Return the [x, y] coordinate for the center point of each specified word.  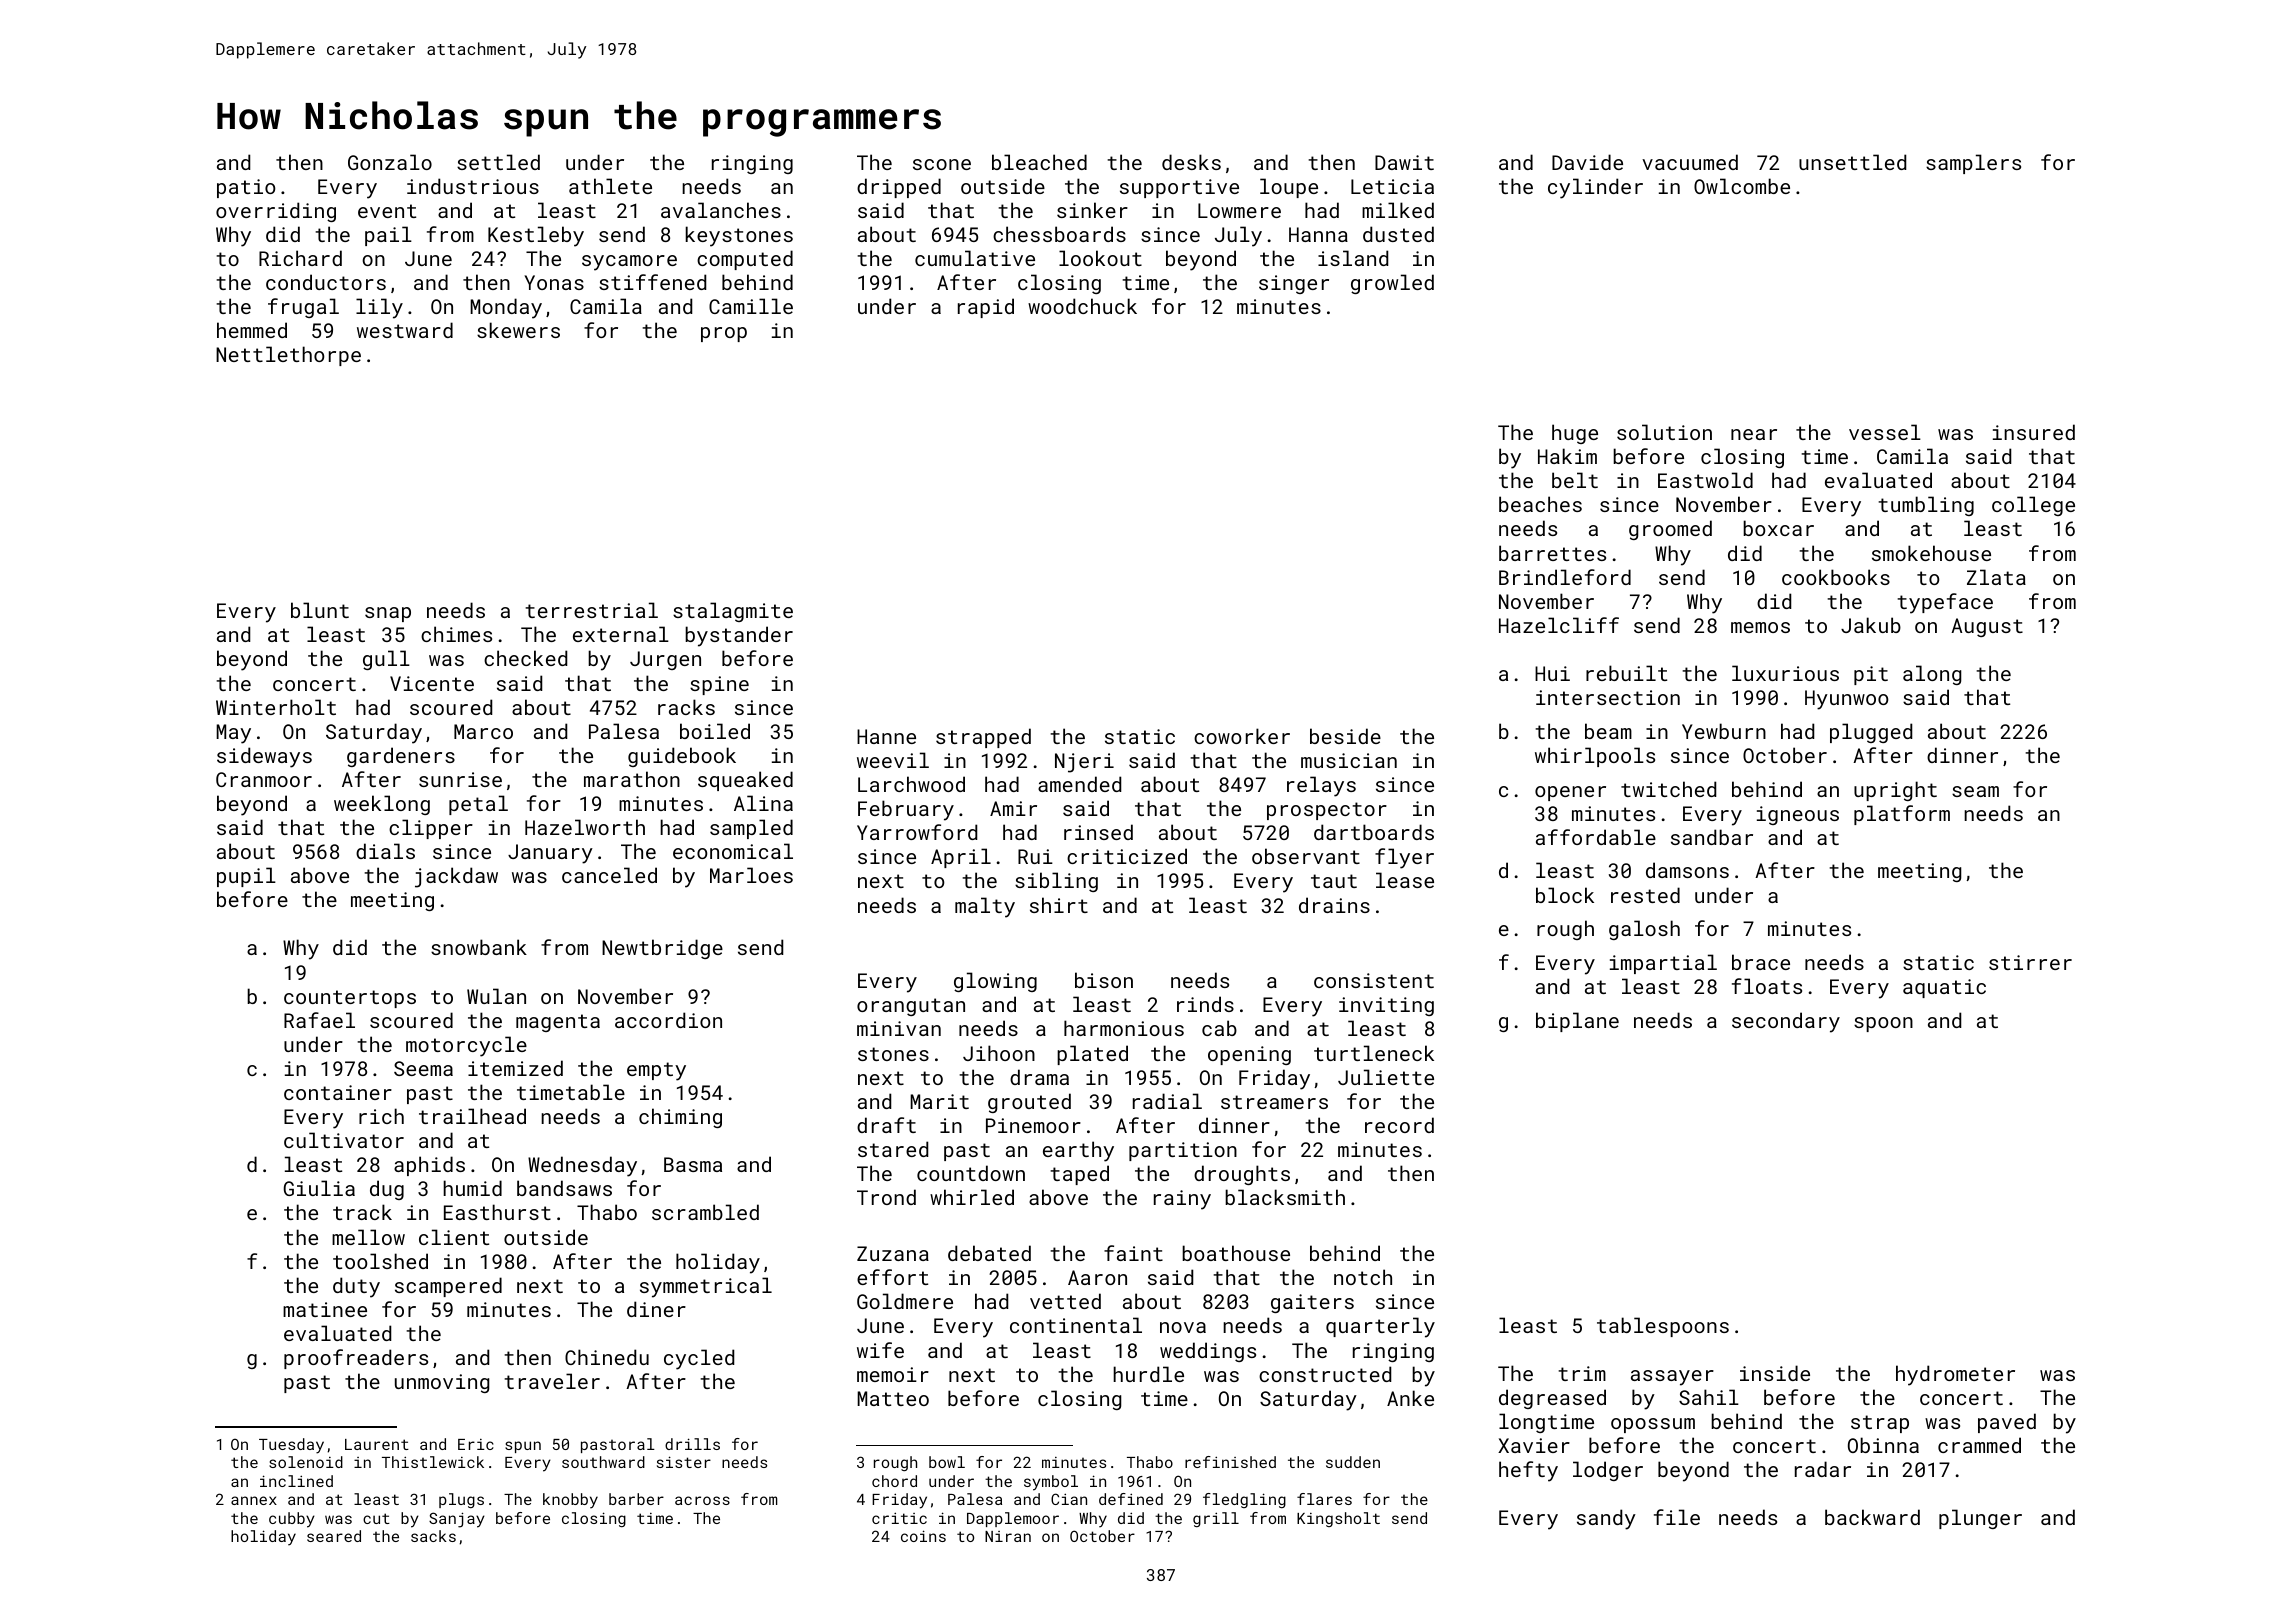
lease [1405, 880]
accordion [668, 1020]
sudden [1353, 1462]
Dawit [1404, 162]
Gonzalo [390, 162]
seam [1975, 791]
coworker [1242, 736]
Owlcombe [1742, 186]
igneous [1798, 815]
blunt [320, 610]
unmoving [442, 1383]
